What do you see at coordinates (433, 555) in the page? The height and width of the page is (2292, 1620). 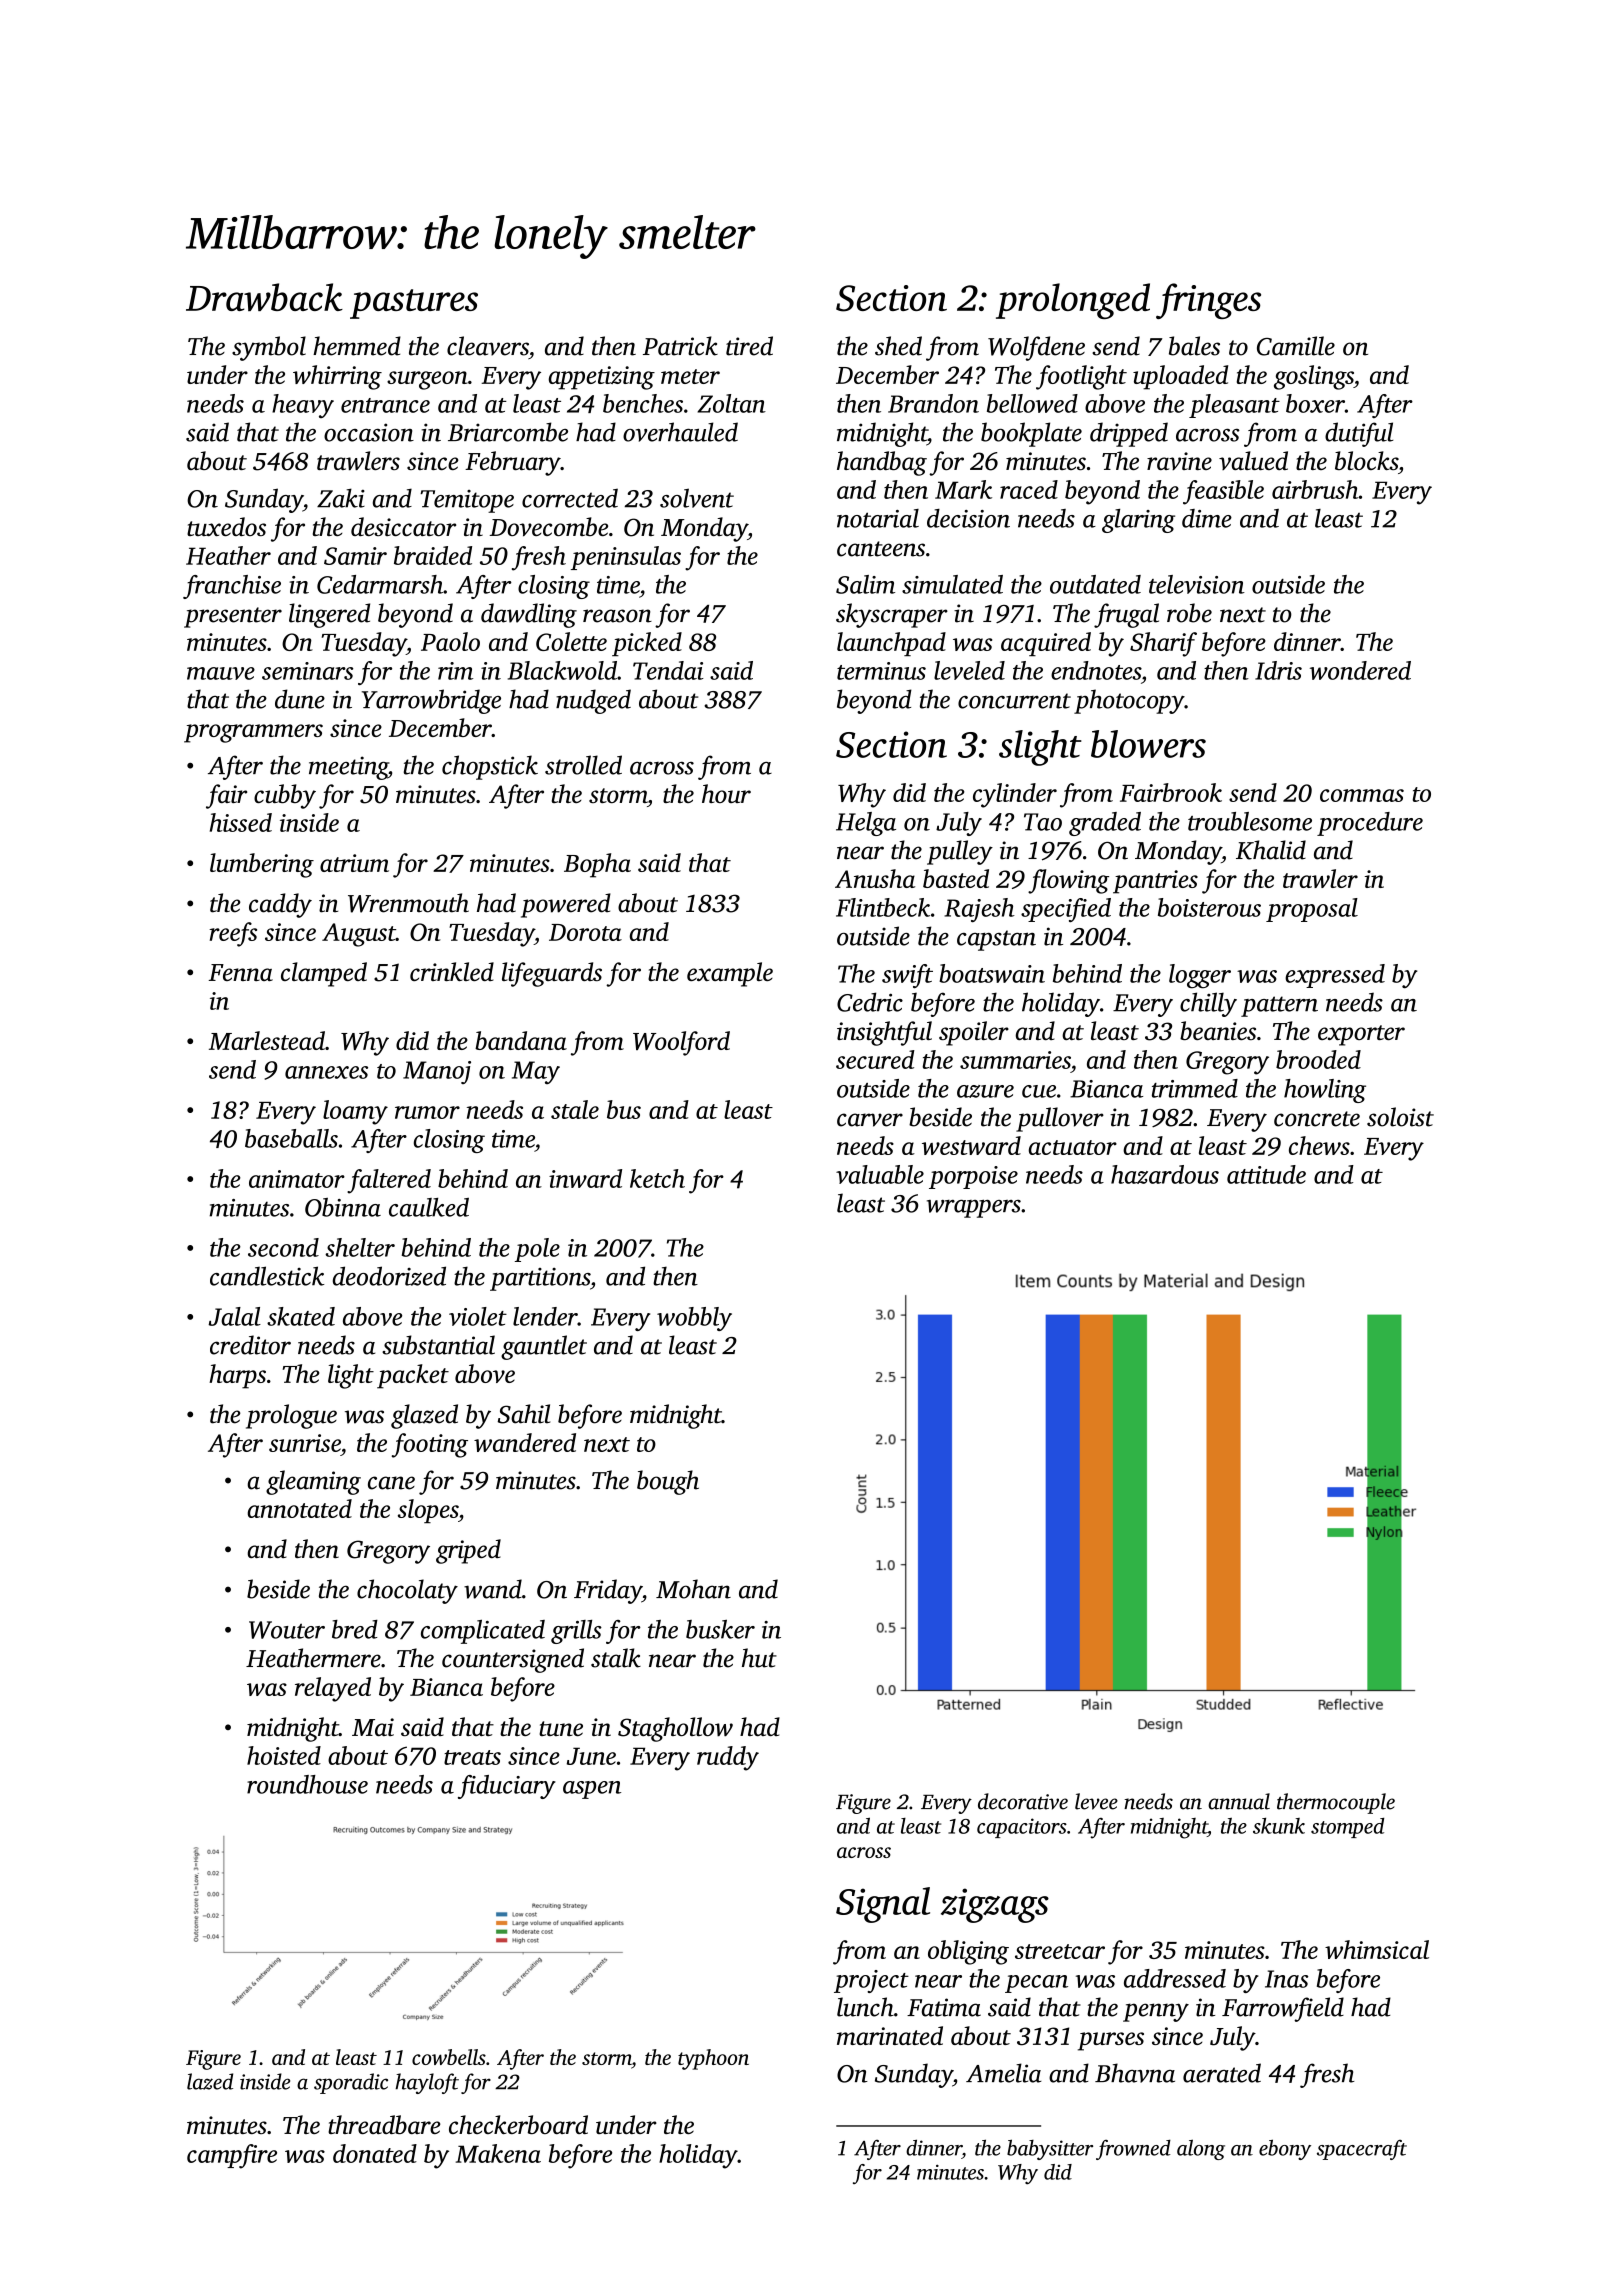 I see `braided` at bounding box center [433, 555].
